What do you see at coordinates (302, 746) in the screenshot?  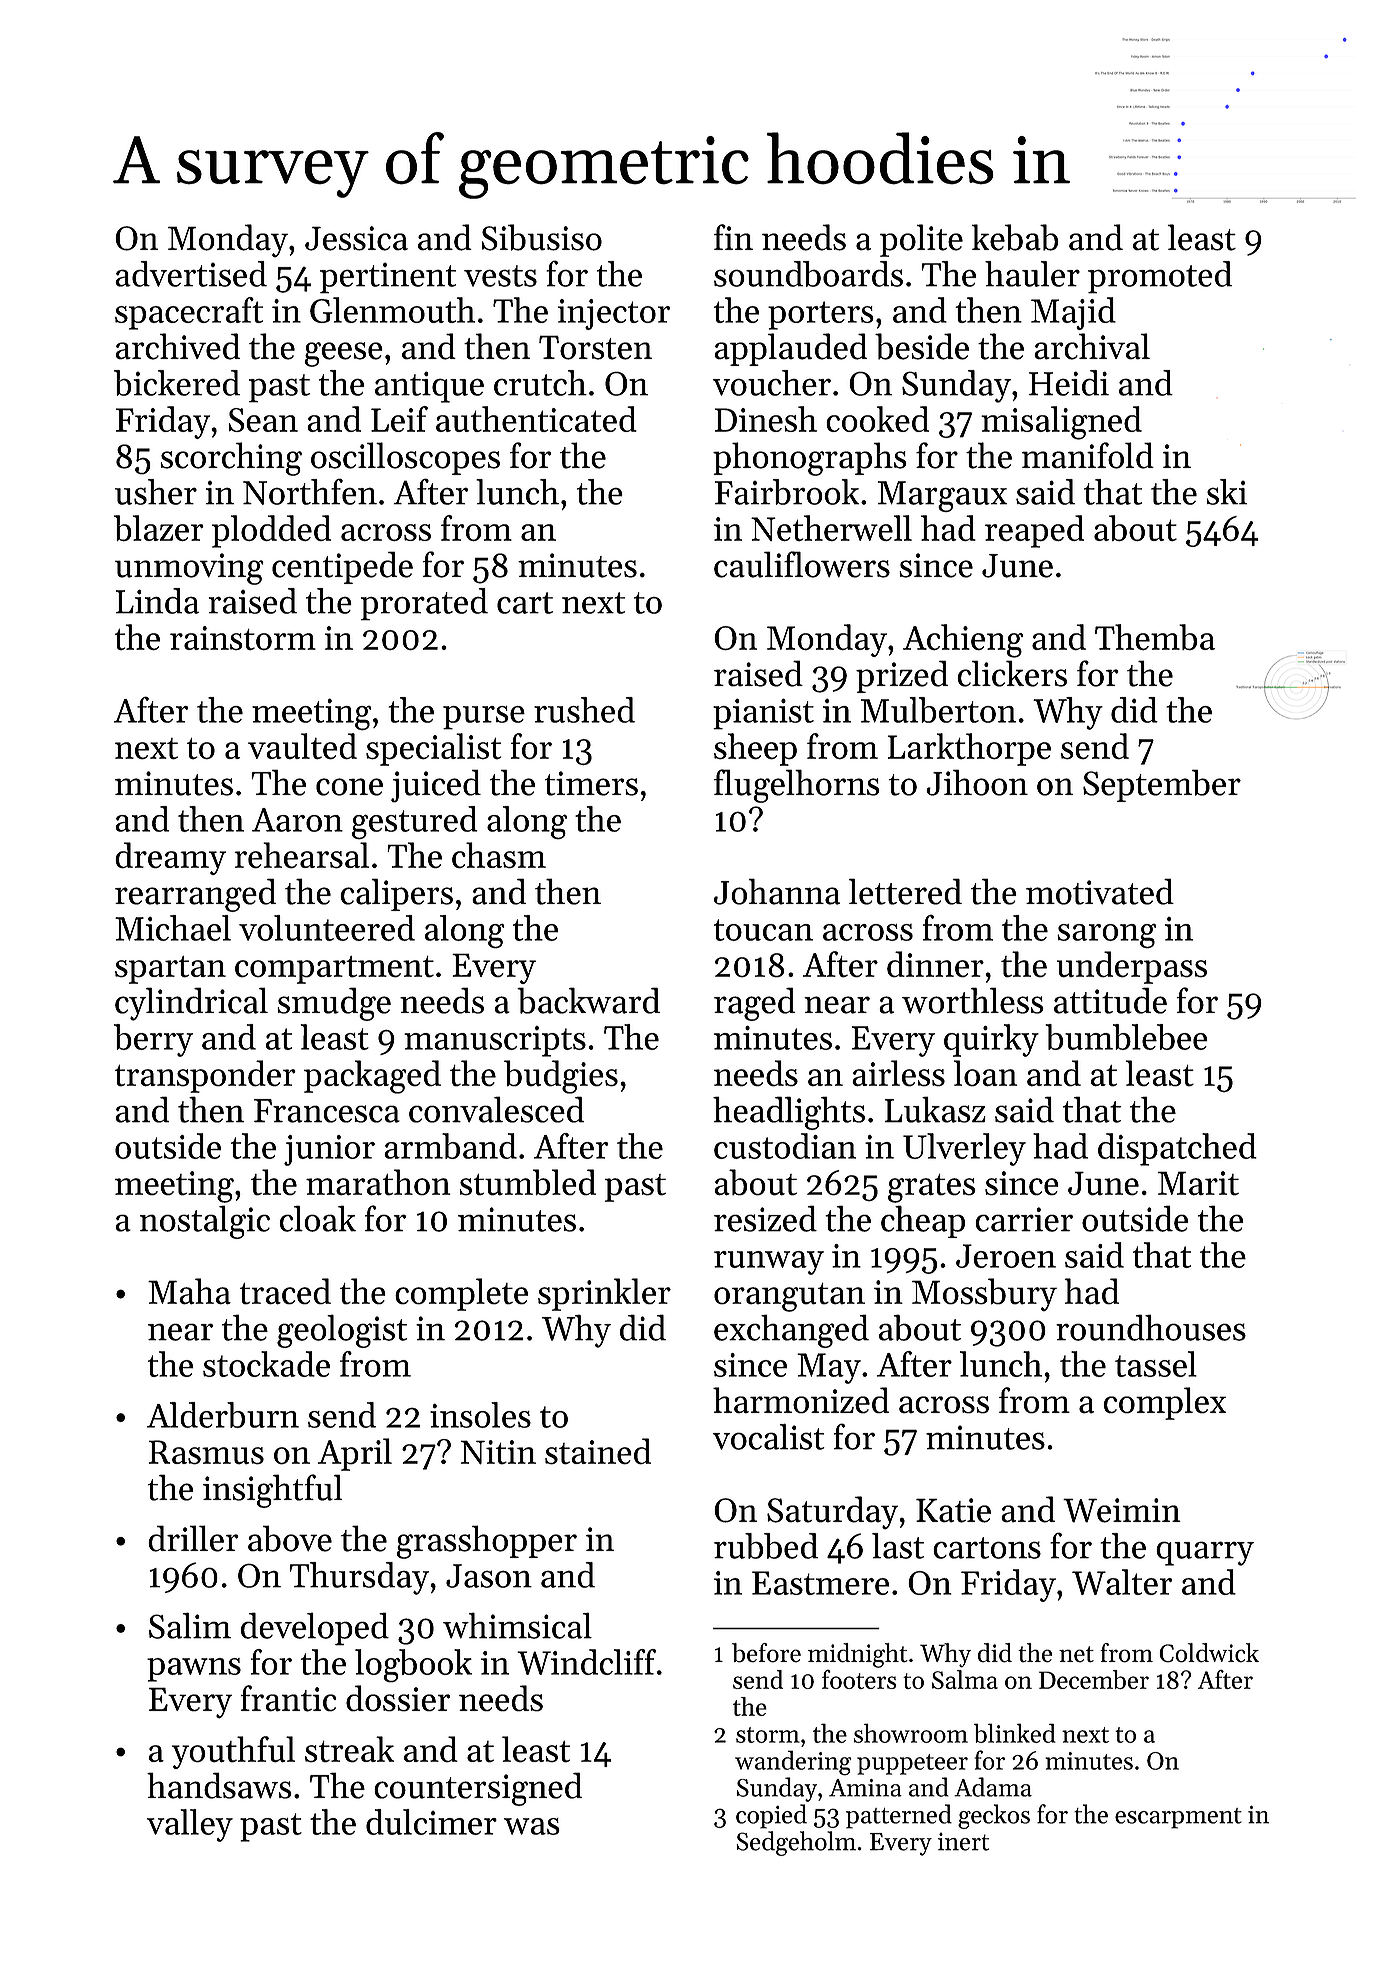 I see `vaulted` at bounding box center [302, 746].
